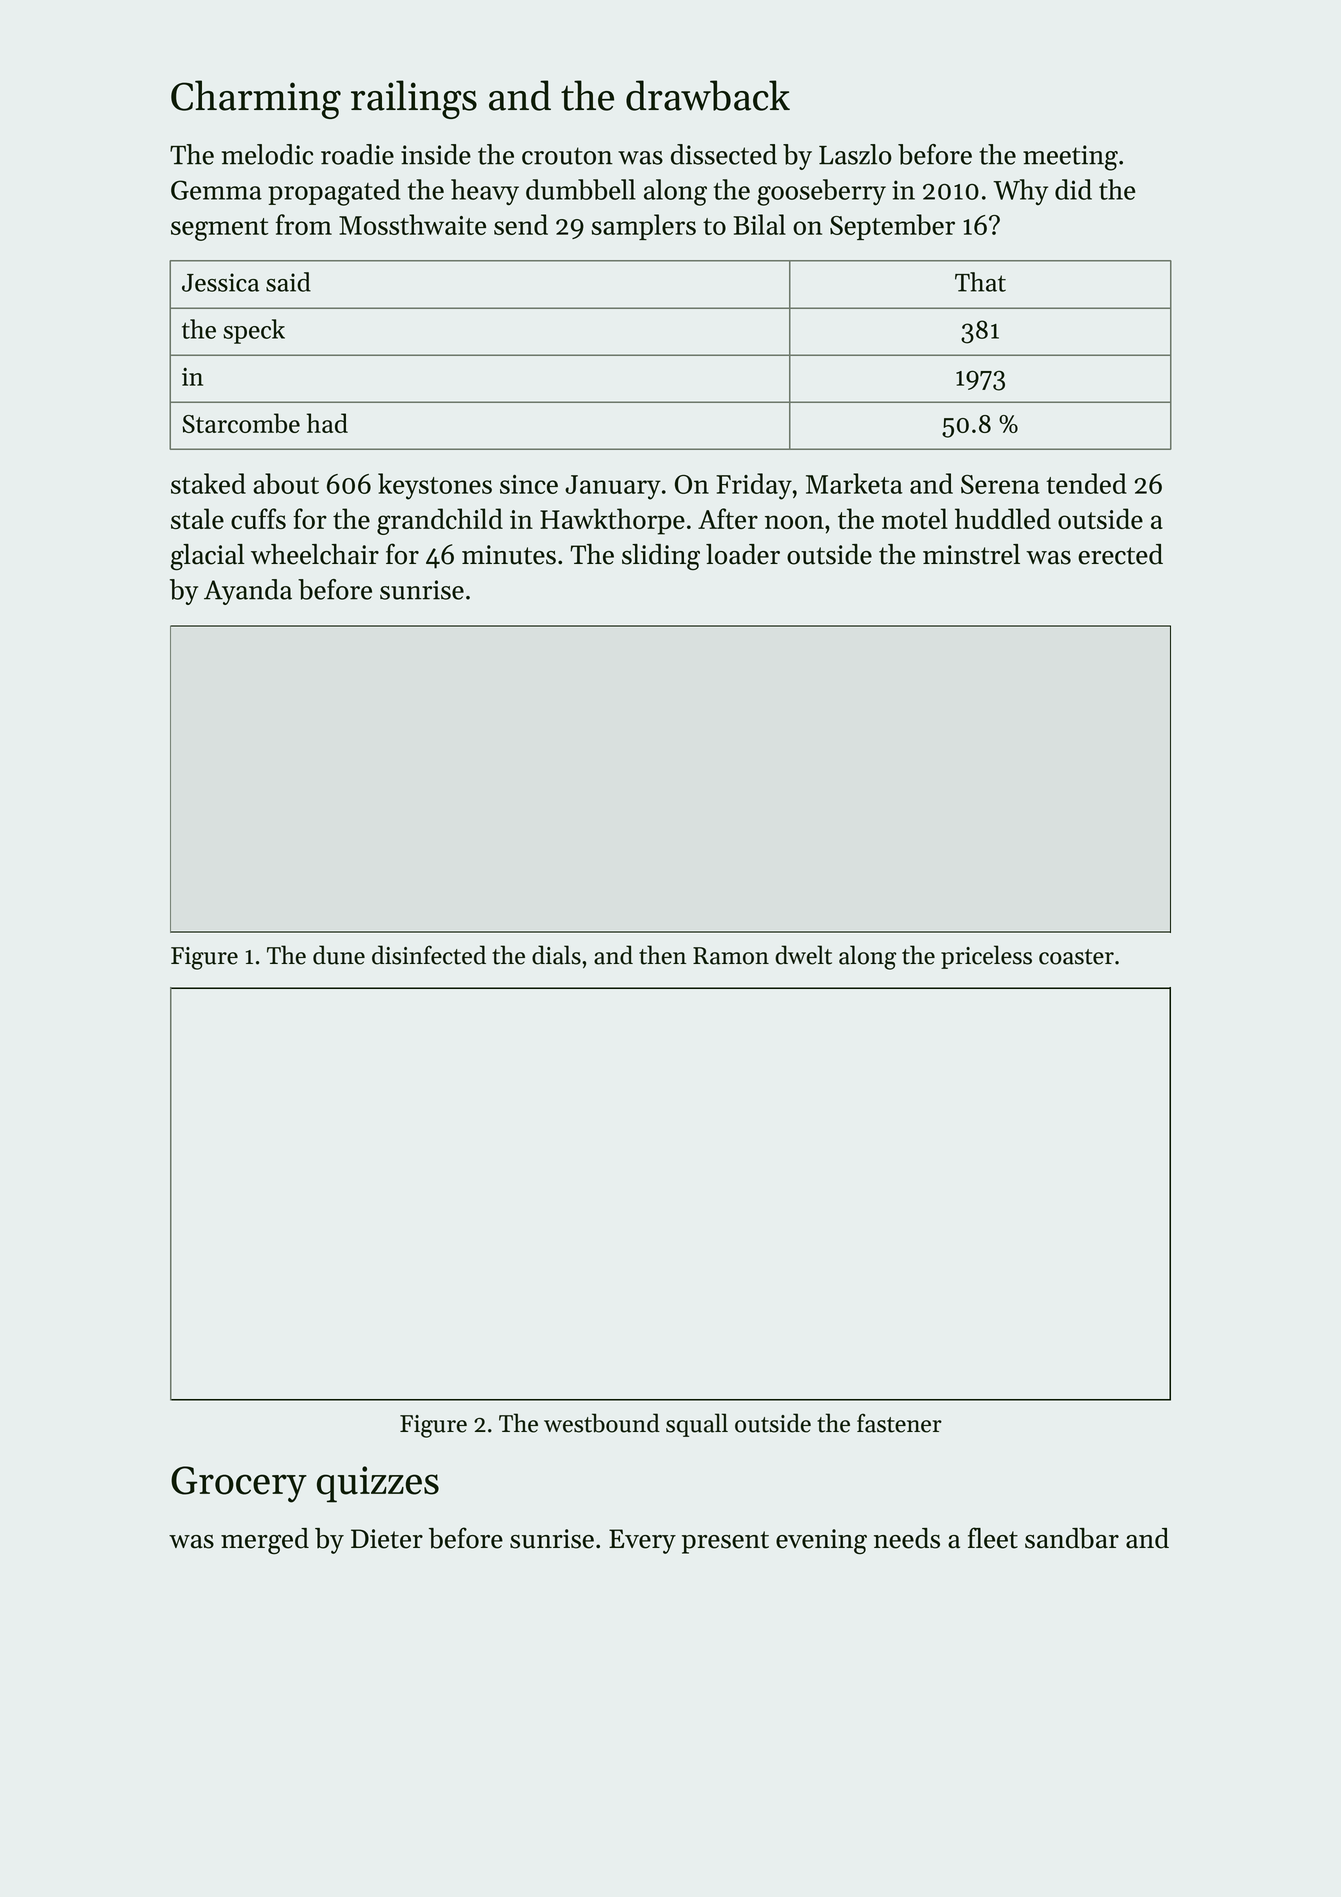  I want to click on Mossthwaite, so click(412, 224).
